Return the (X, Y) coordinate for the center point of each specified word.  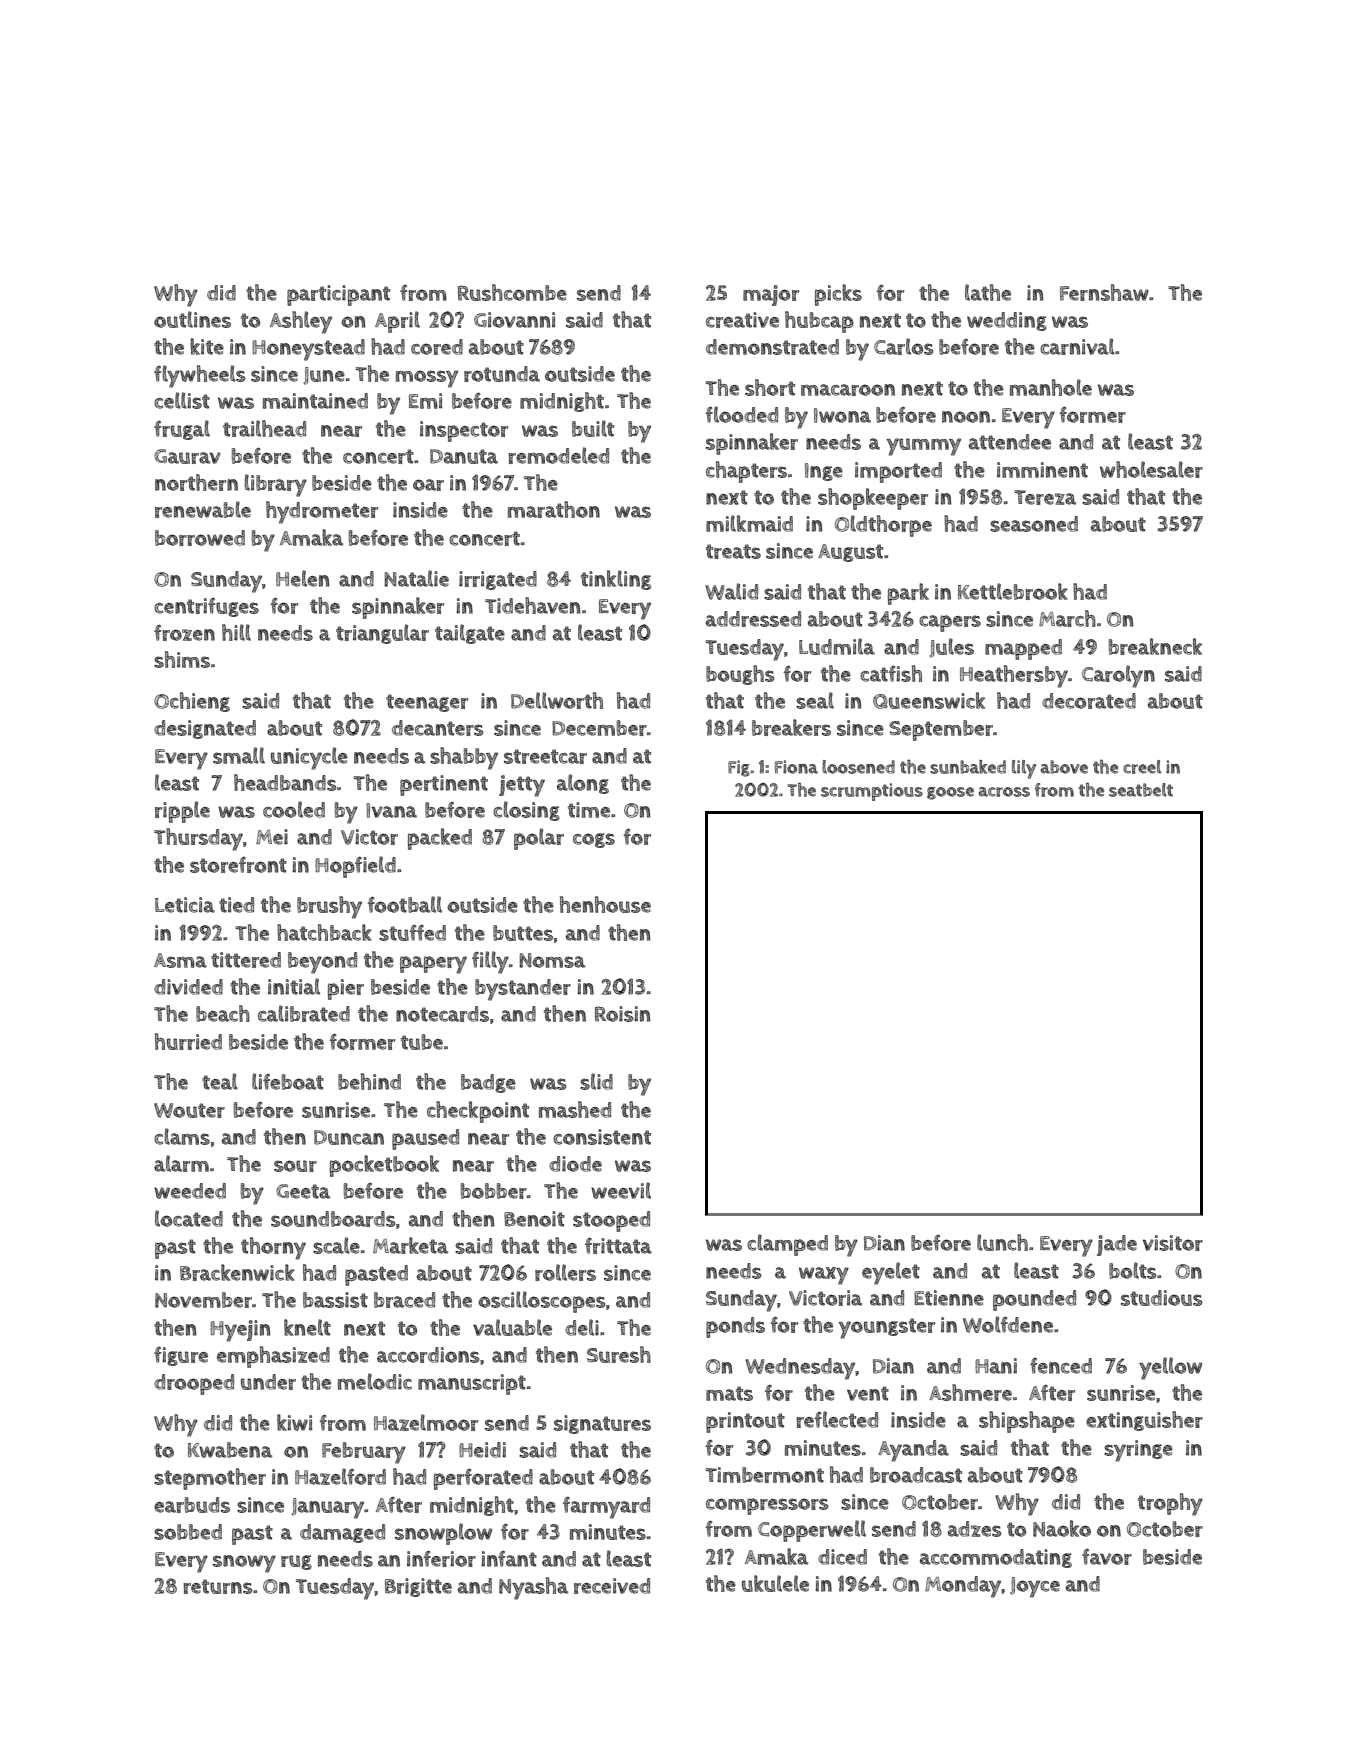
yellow (1170, 1368)
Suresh (619, 1354)
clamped (787, 1245)
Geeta (303, 1191)
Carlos (904, 346)
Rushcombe (512, 292)
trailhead (264, 428)
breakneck (1155, 646)
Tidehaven (532, 605)
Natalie (416, 578)
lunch (1002, 1242)
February (364, 1453)
